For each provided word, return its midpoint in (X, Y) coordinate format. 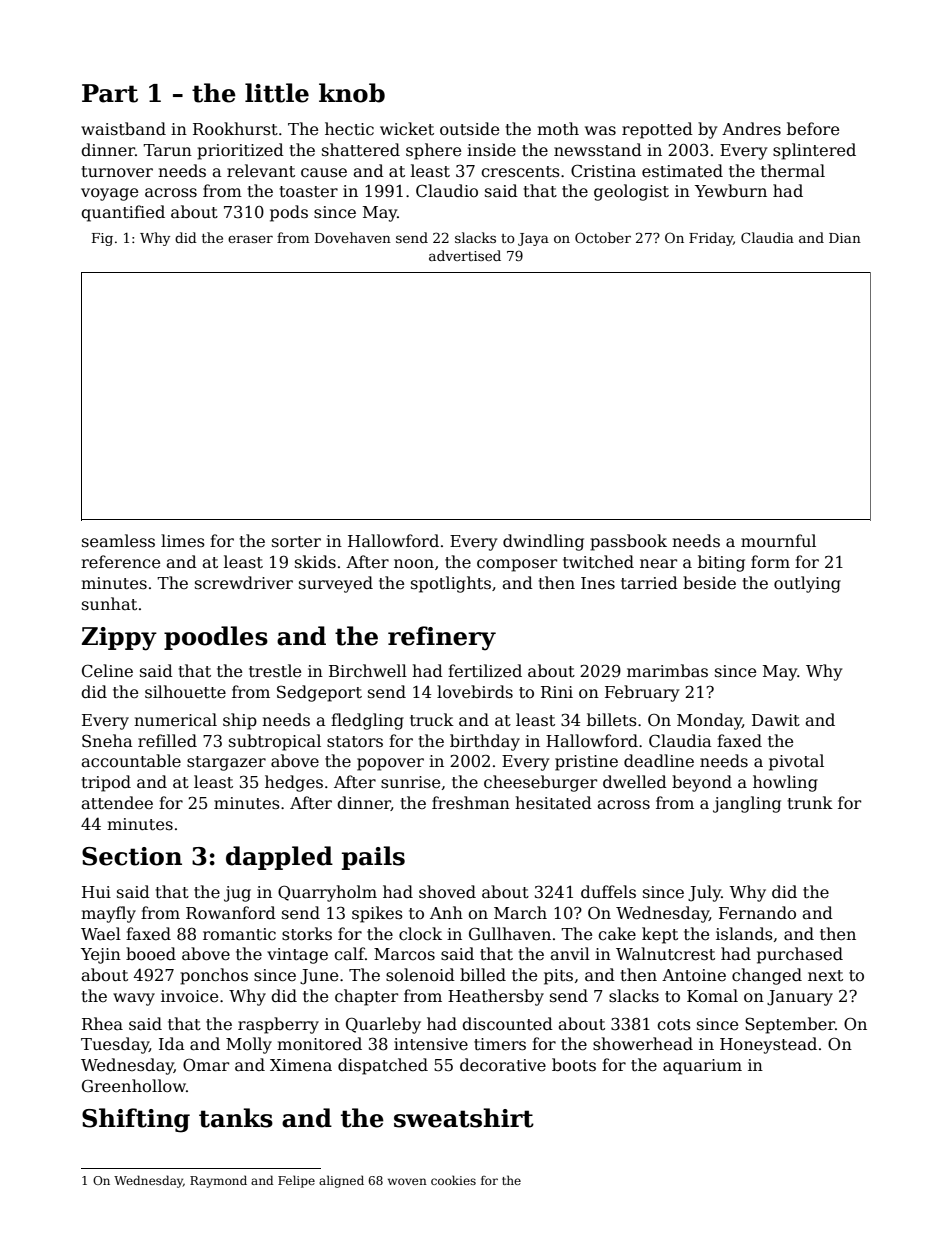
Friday (711, 239)
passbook (628, 542)
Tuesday (115, 1045)
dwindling (543, 542)
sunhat (109, 603)
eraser (250, 239)
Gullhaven (510, 934)
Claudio (447, 190)
